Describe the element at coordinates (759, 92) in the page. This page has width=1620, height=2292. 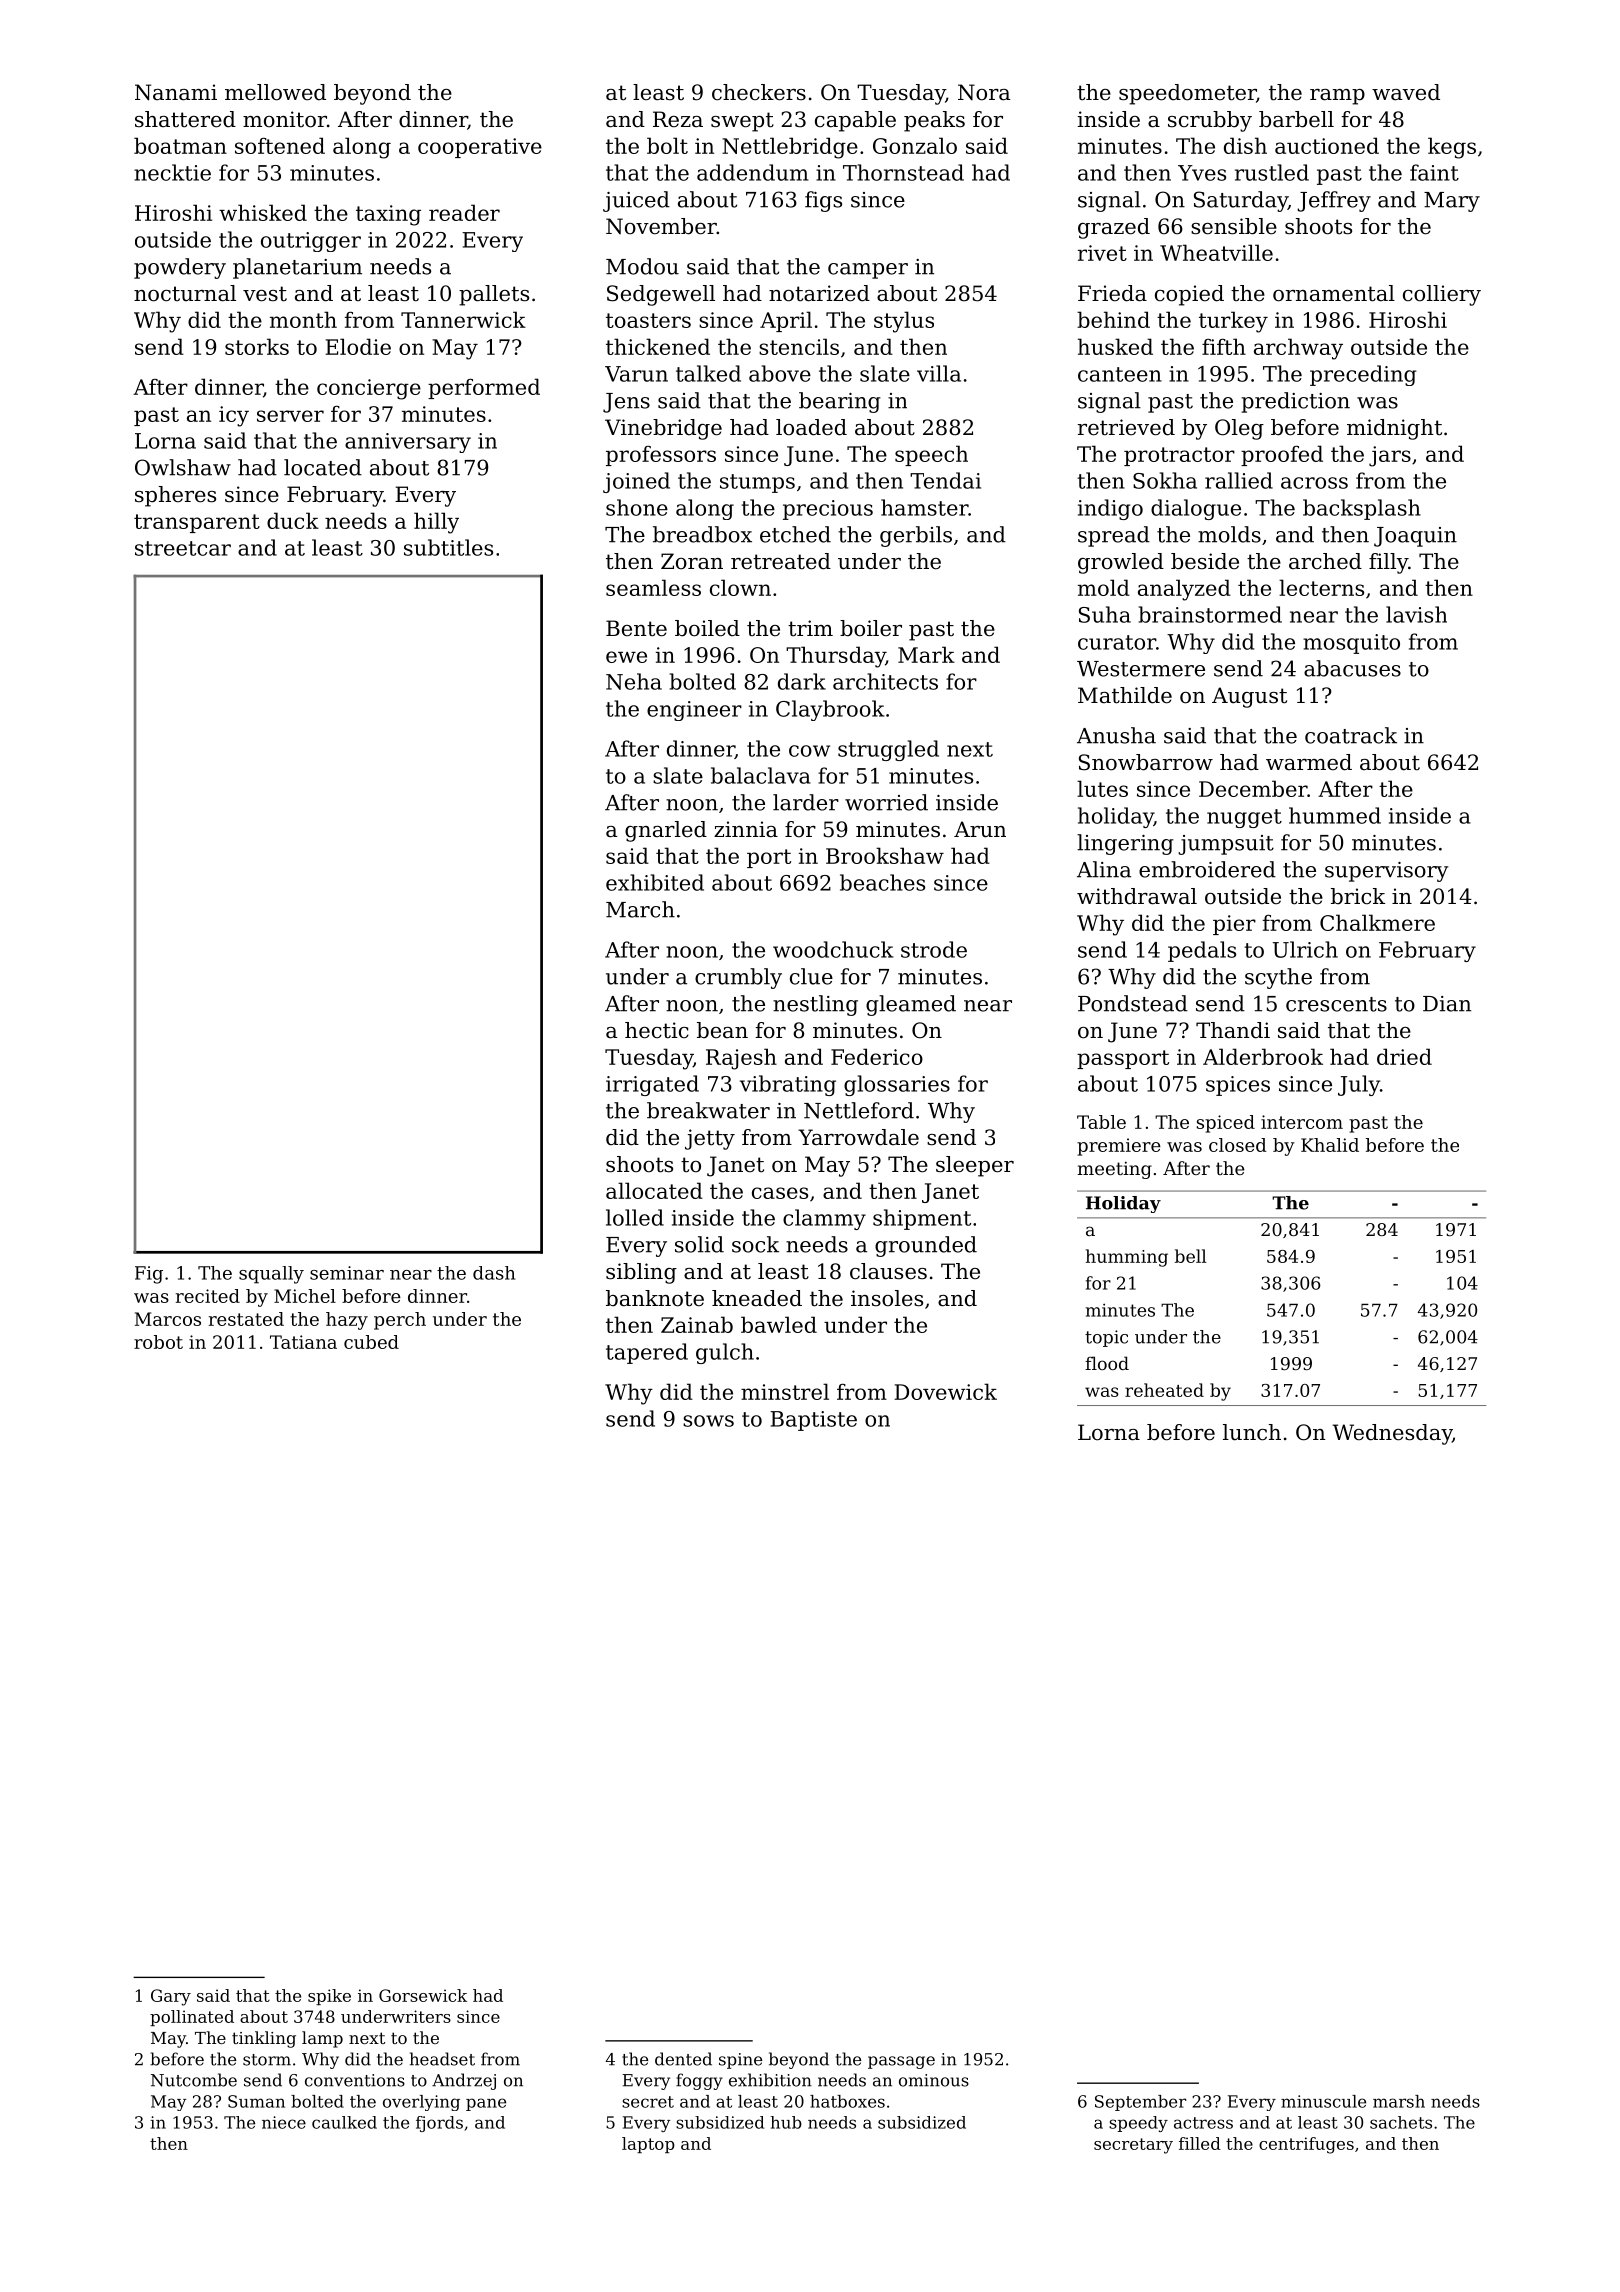
I see `checkers` at that location.
